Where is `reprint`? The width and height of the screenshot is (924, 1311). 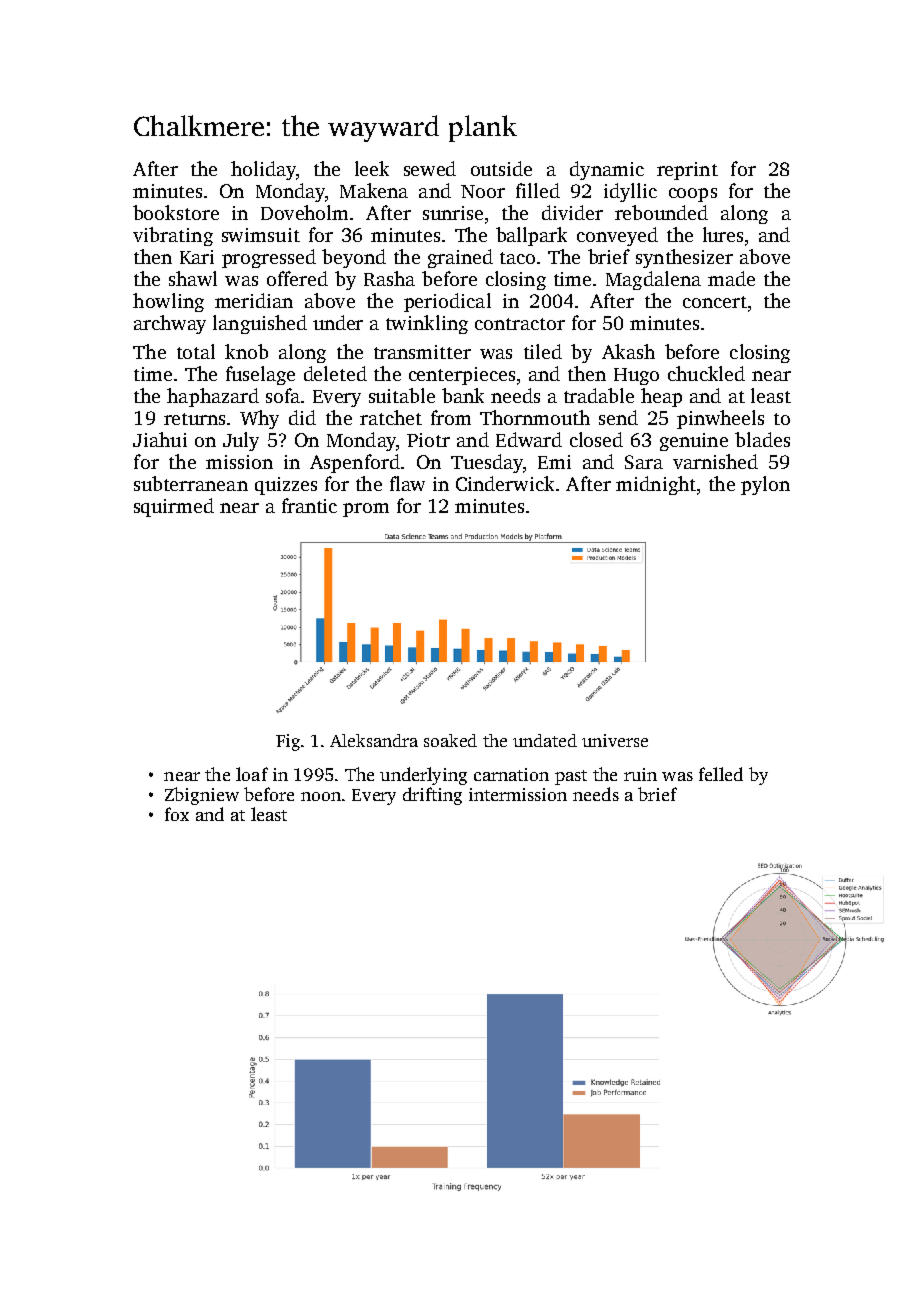
reprint is located at coordinates (687, 171).
